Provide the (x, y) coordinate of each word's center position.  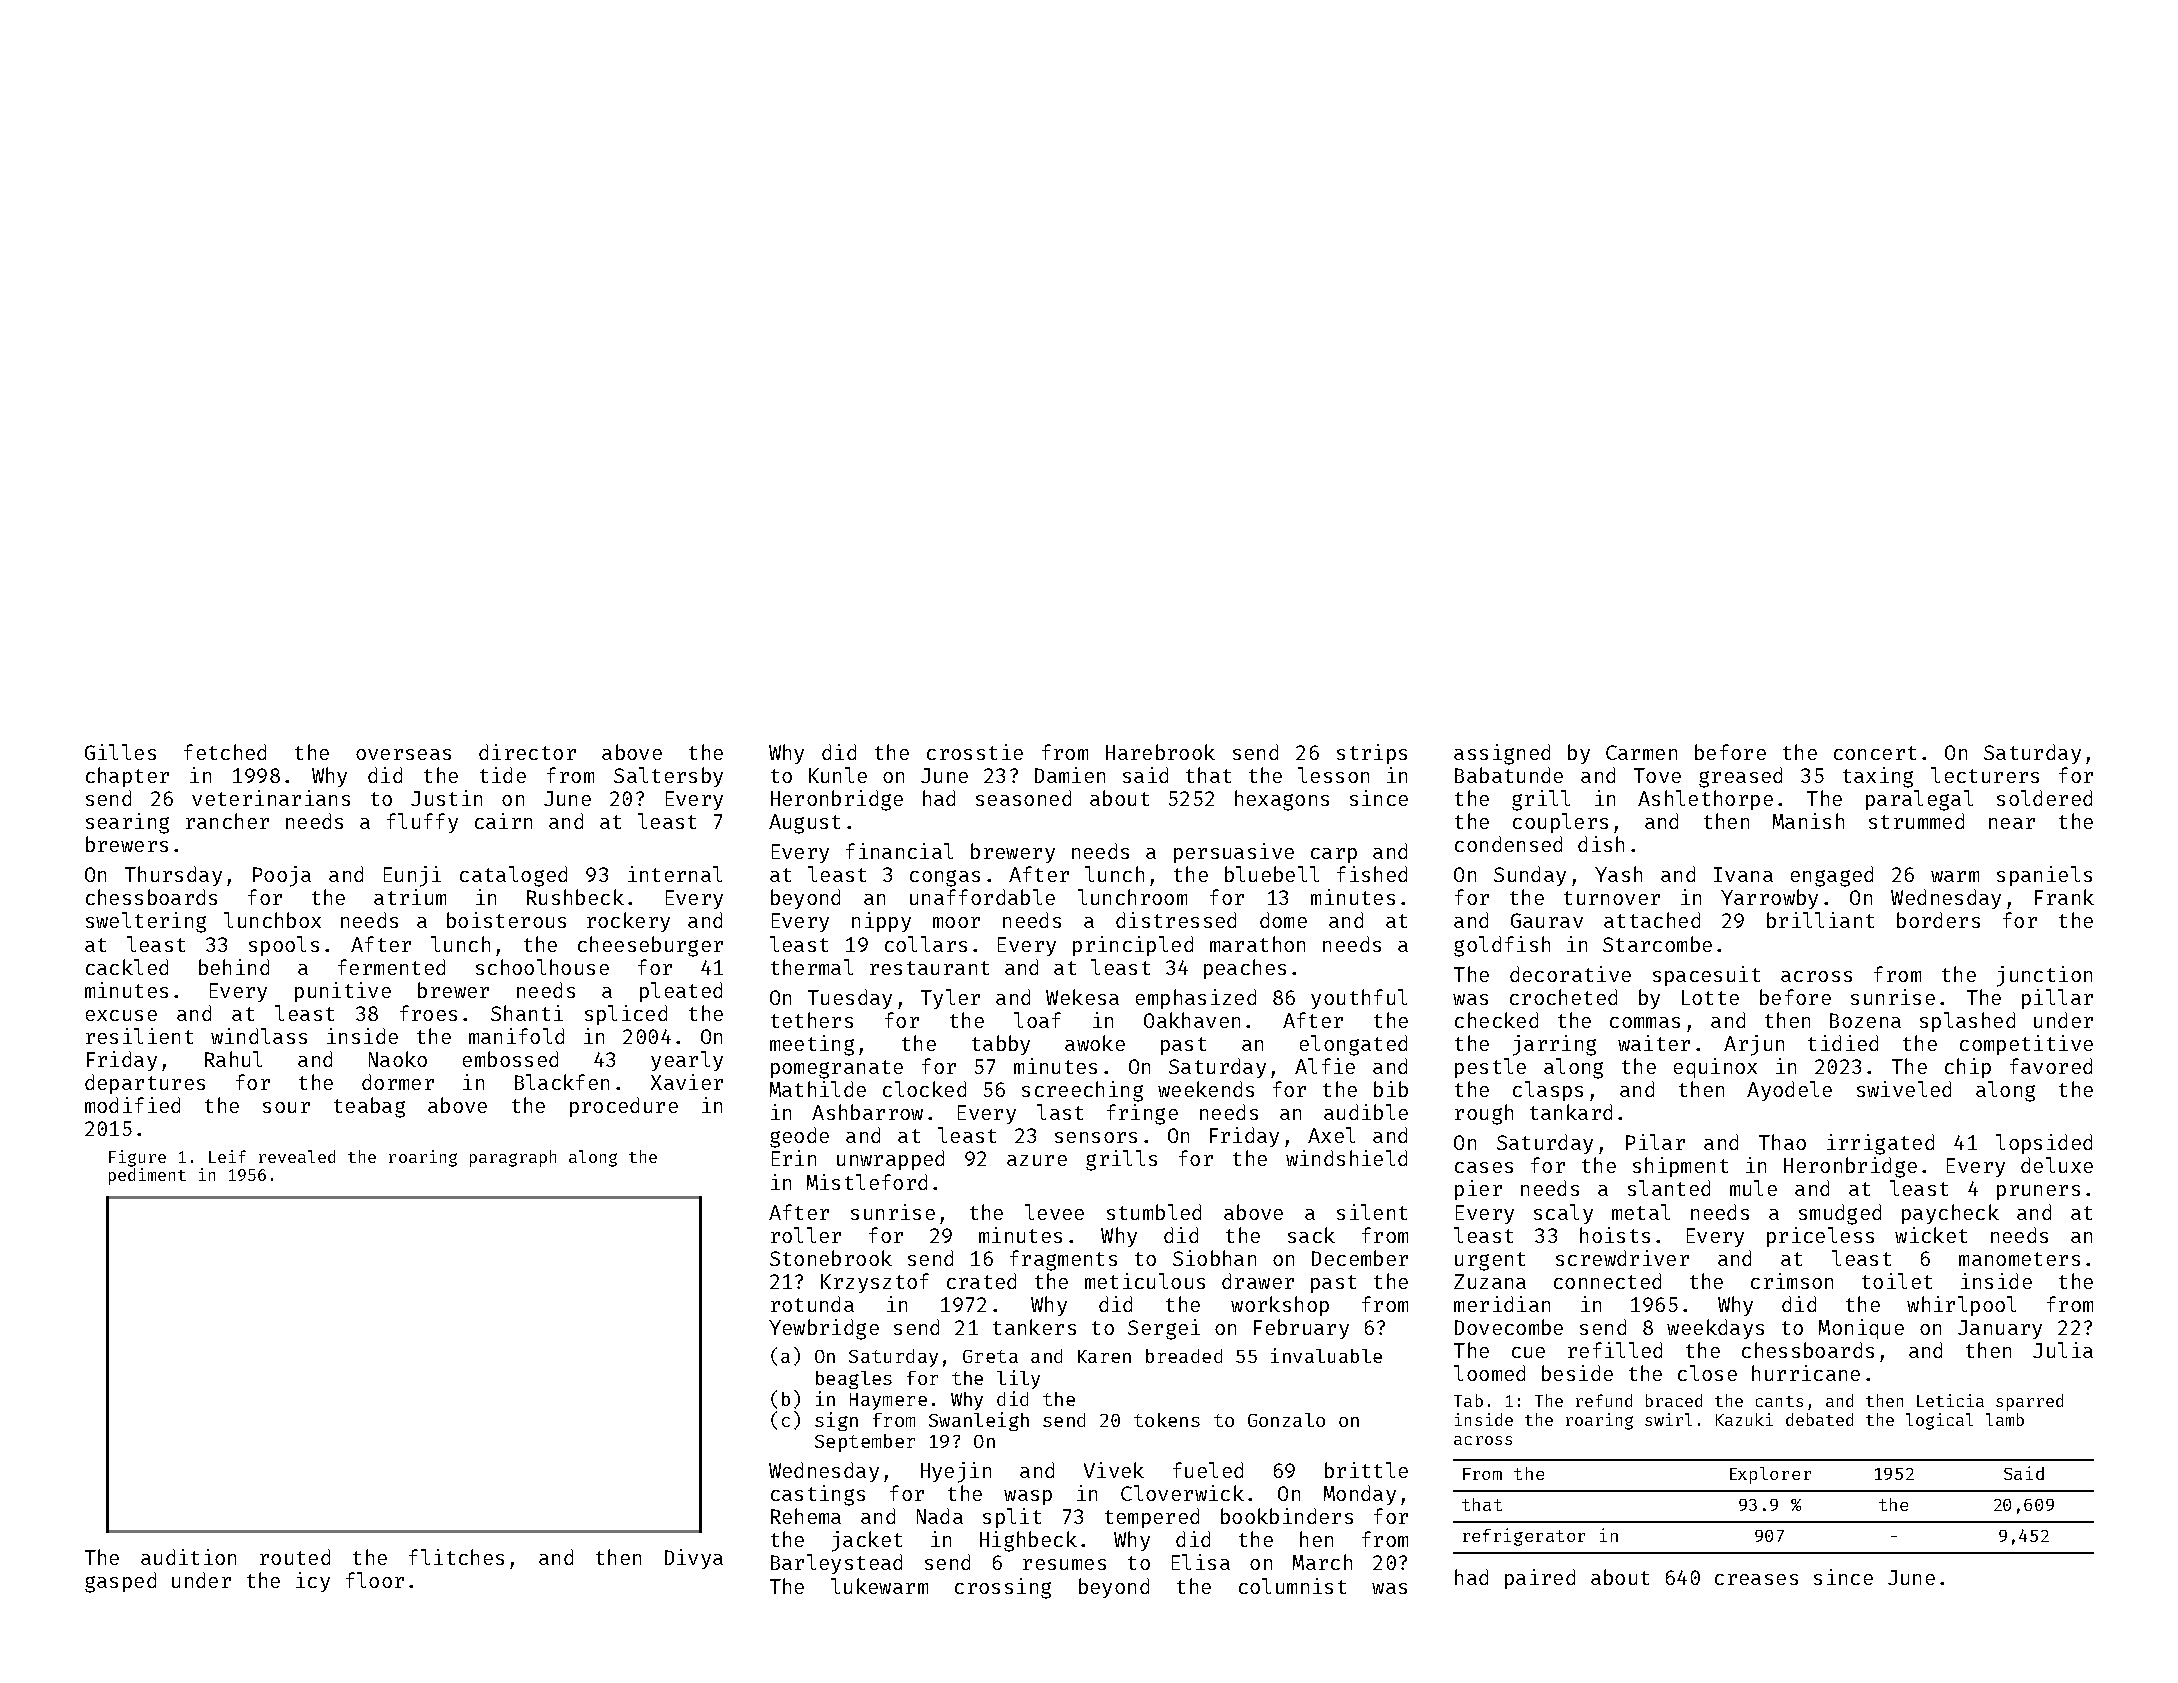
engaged (1832, 876)
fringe (1142, 1114)
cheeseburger (650, 946)
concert (1875, 753)
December (1360, 1258)
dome (1283, 920)
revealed (297, 1156)
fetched (225, 752)
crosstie (975, 752)
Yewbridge (824, 1329)
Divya (694, 1559)
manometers (2019, 1259)
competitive (2026, 1045)
